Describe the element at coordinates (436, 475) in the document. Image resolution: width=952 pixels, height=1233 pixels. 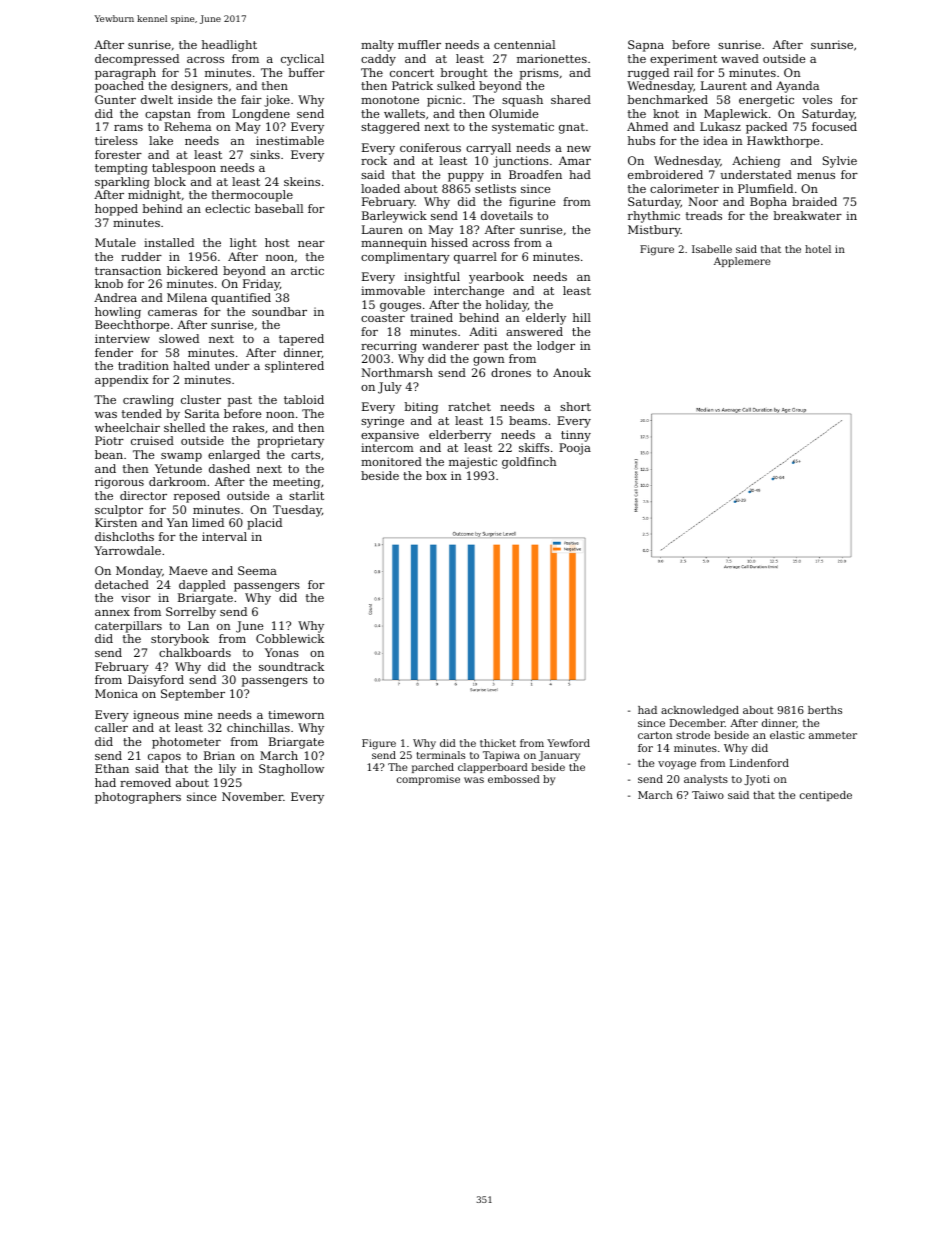
I see `box` at that location.
